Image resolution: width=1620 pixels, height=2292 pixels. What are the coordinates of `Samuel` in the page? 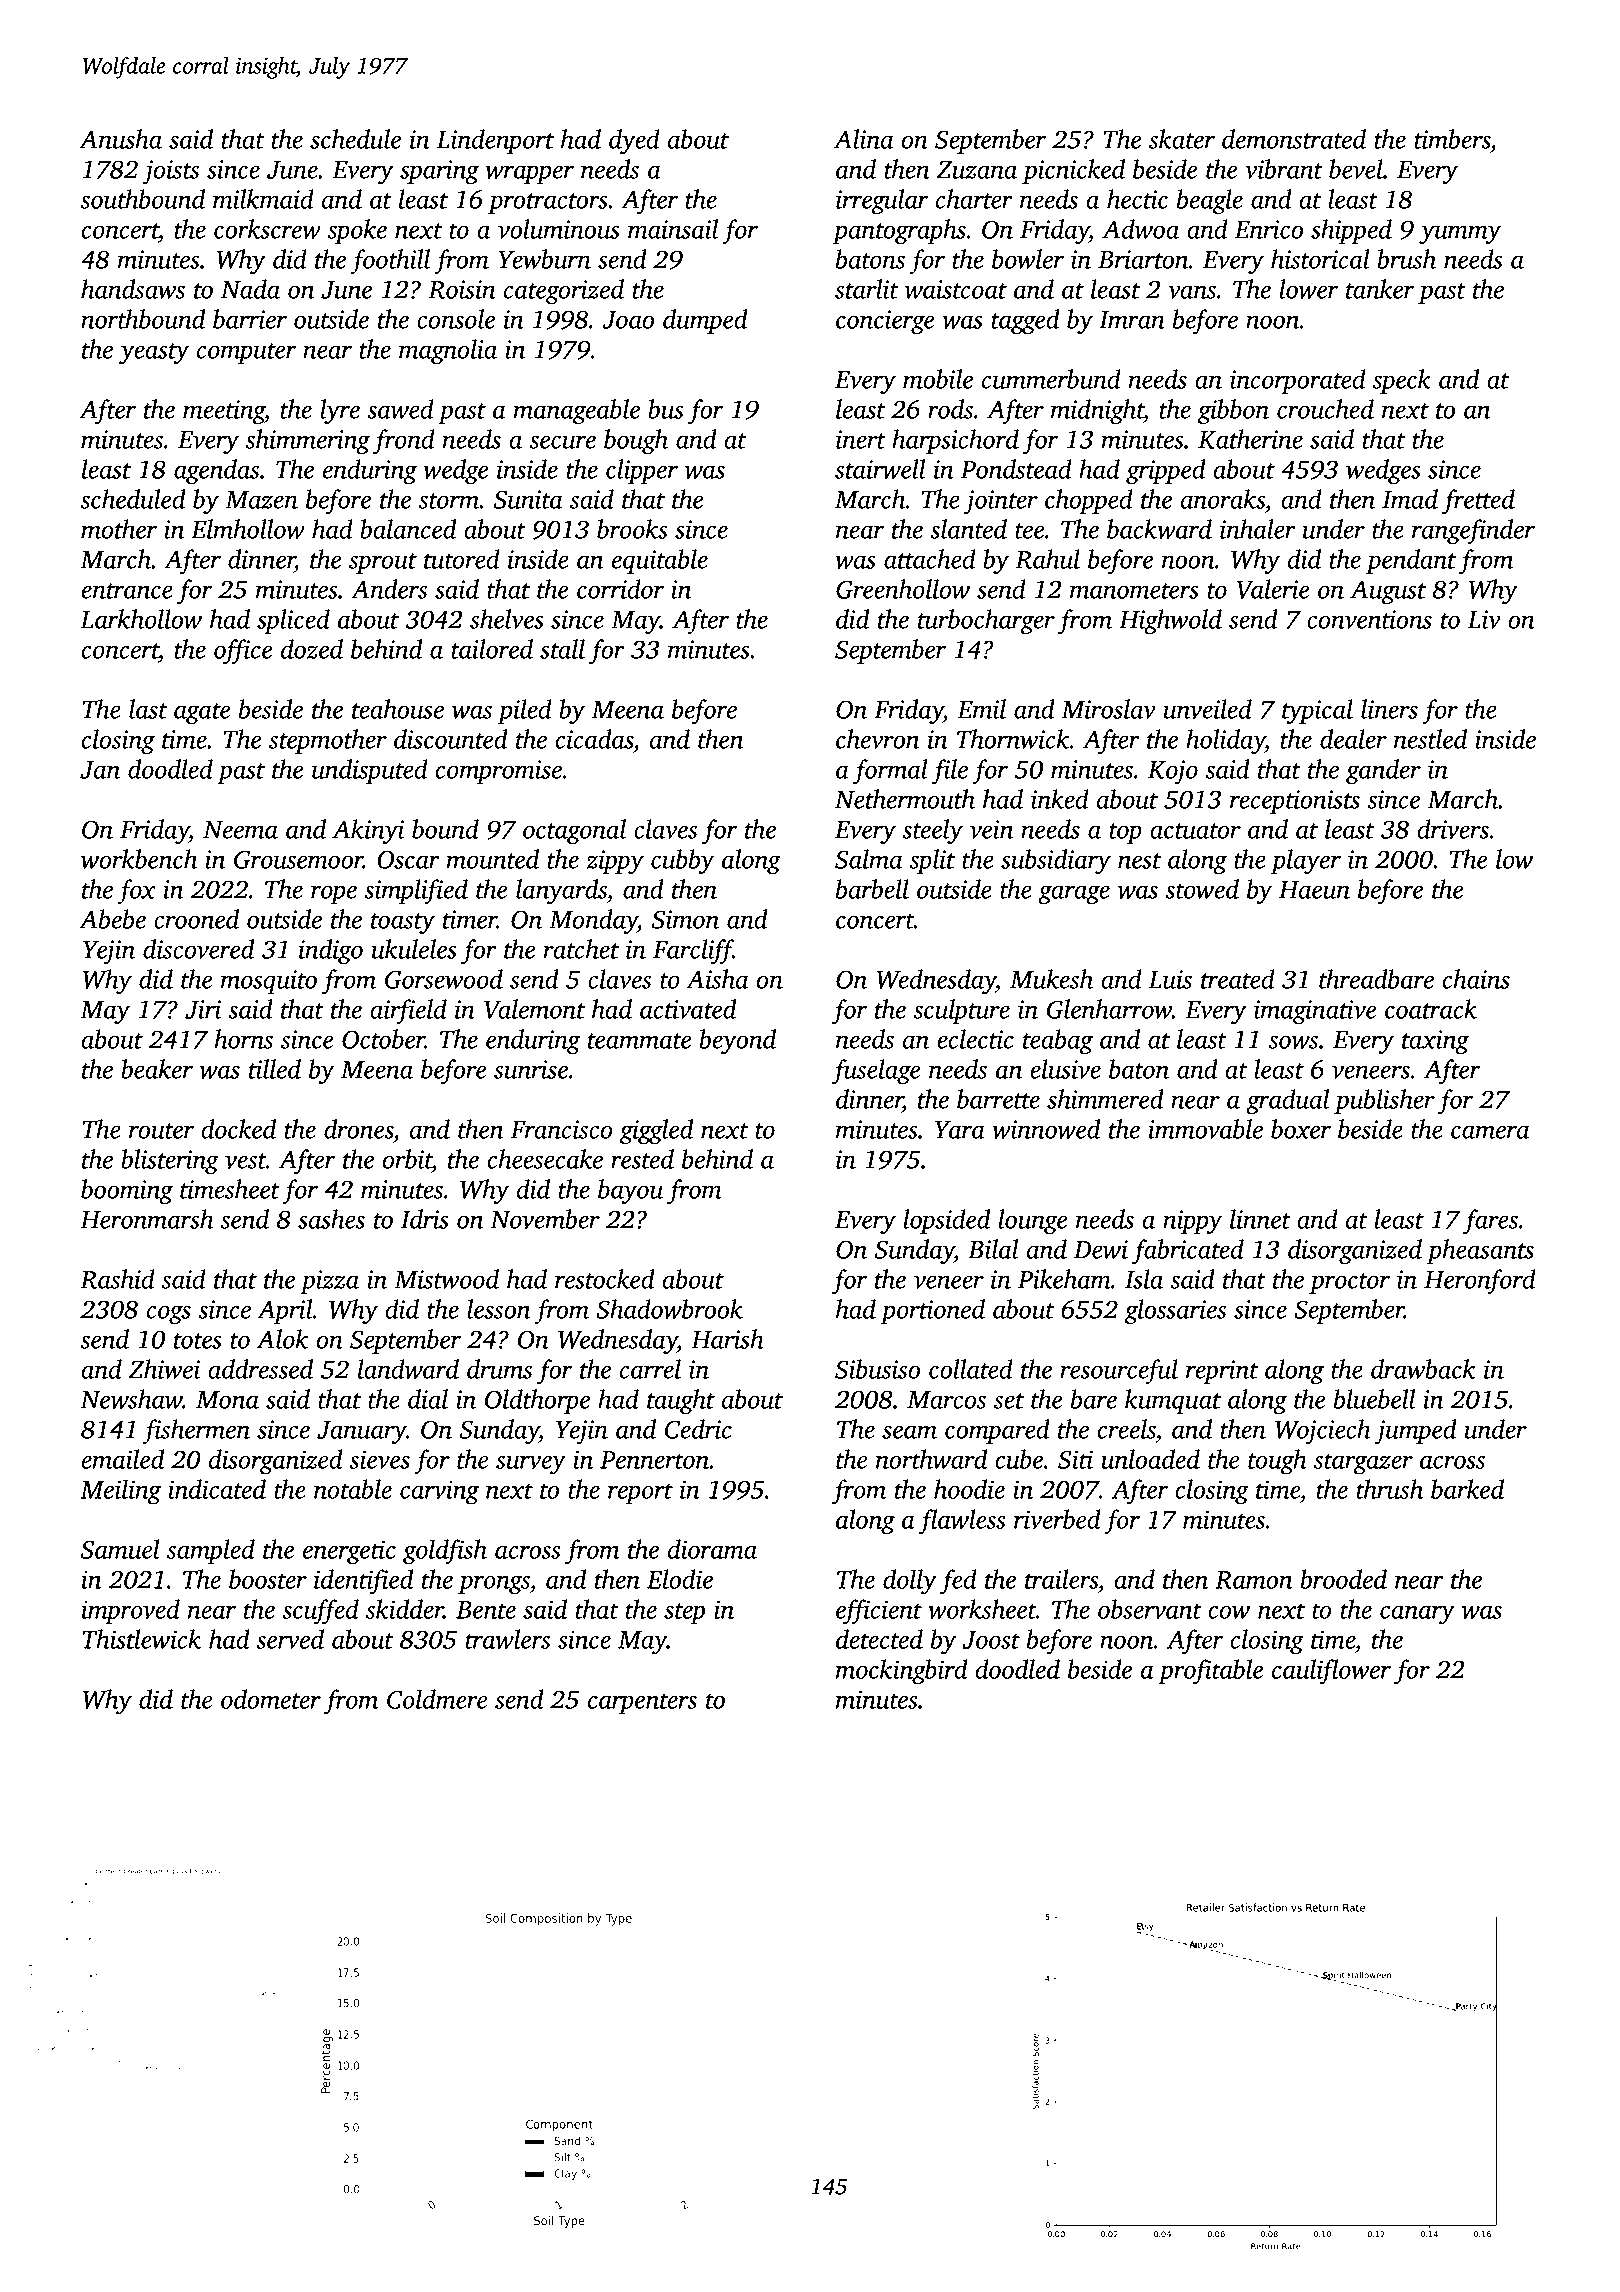 It's located at (120, 1549).
